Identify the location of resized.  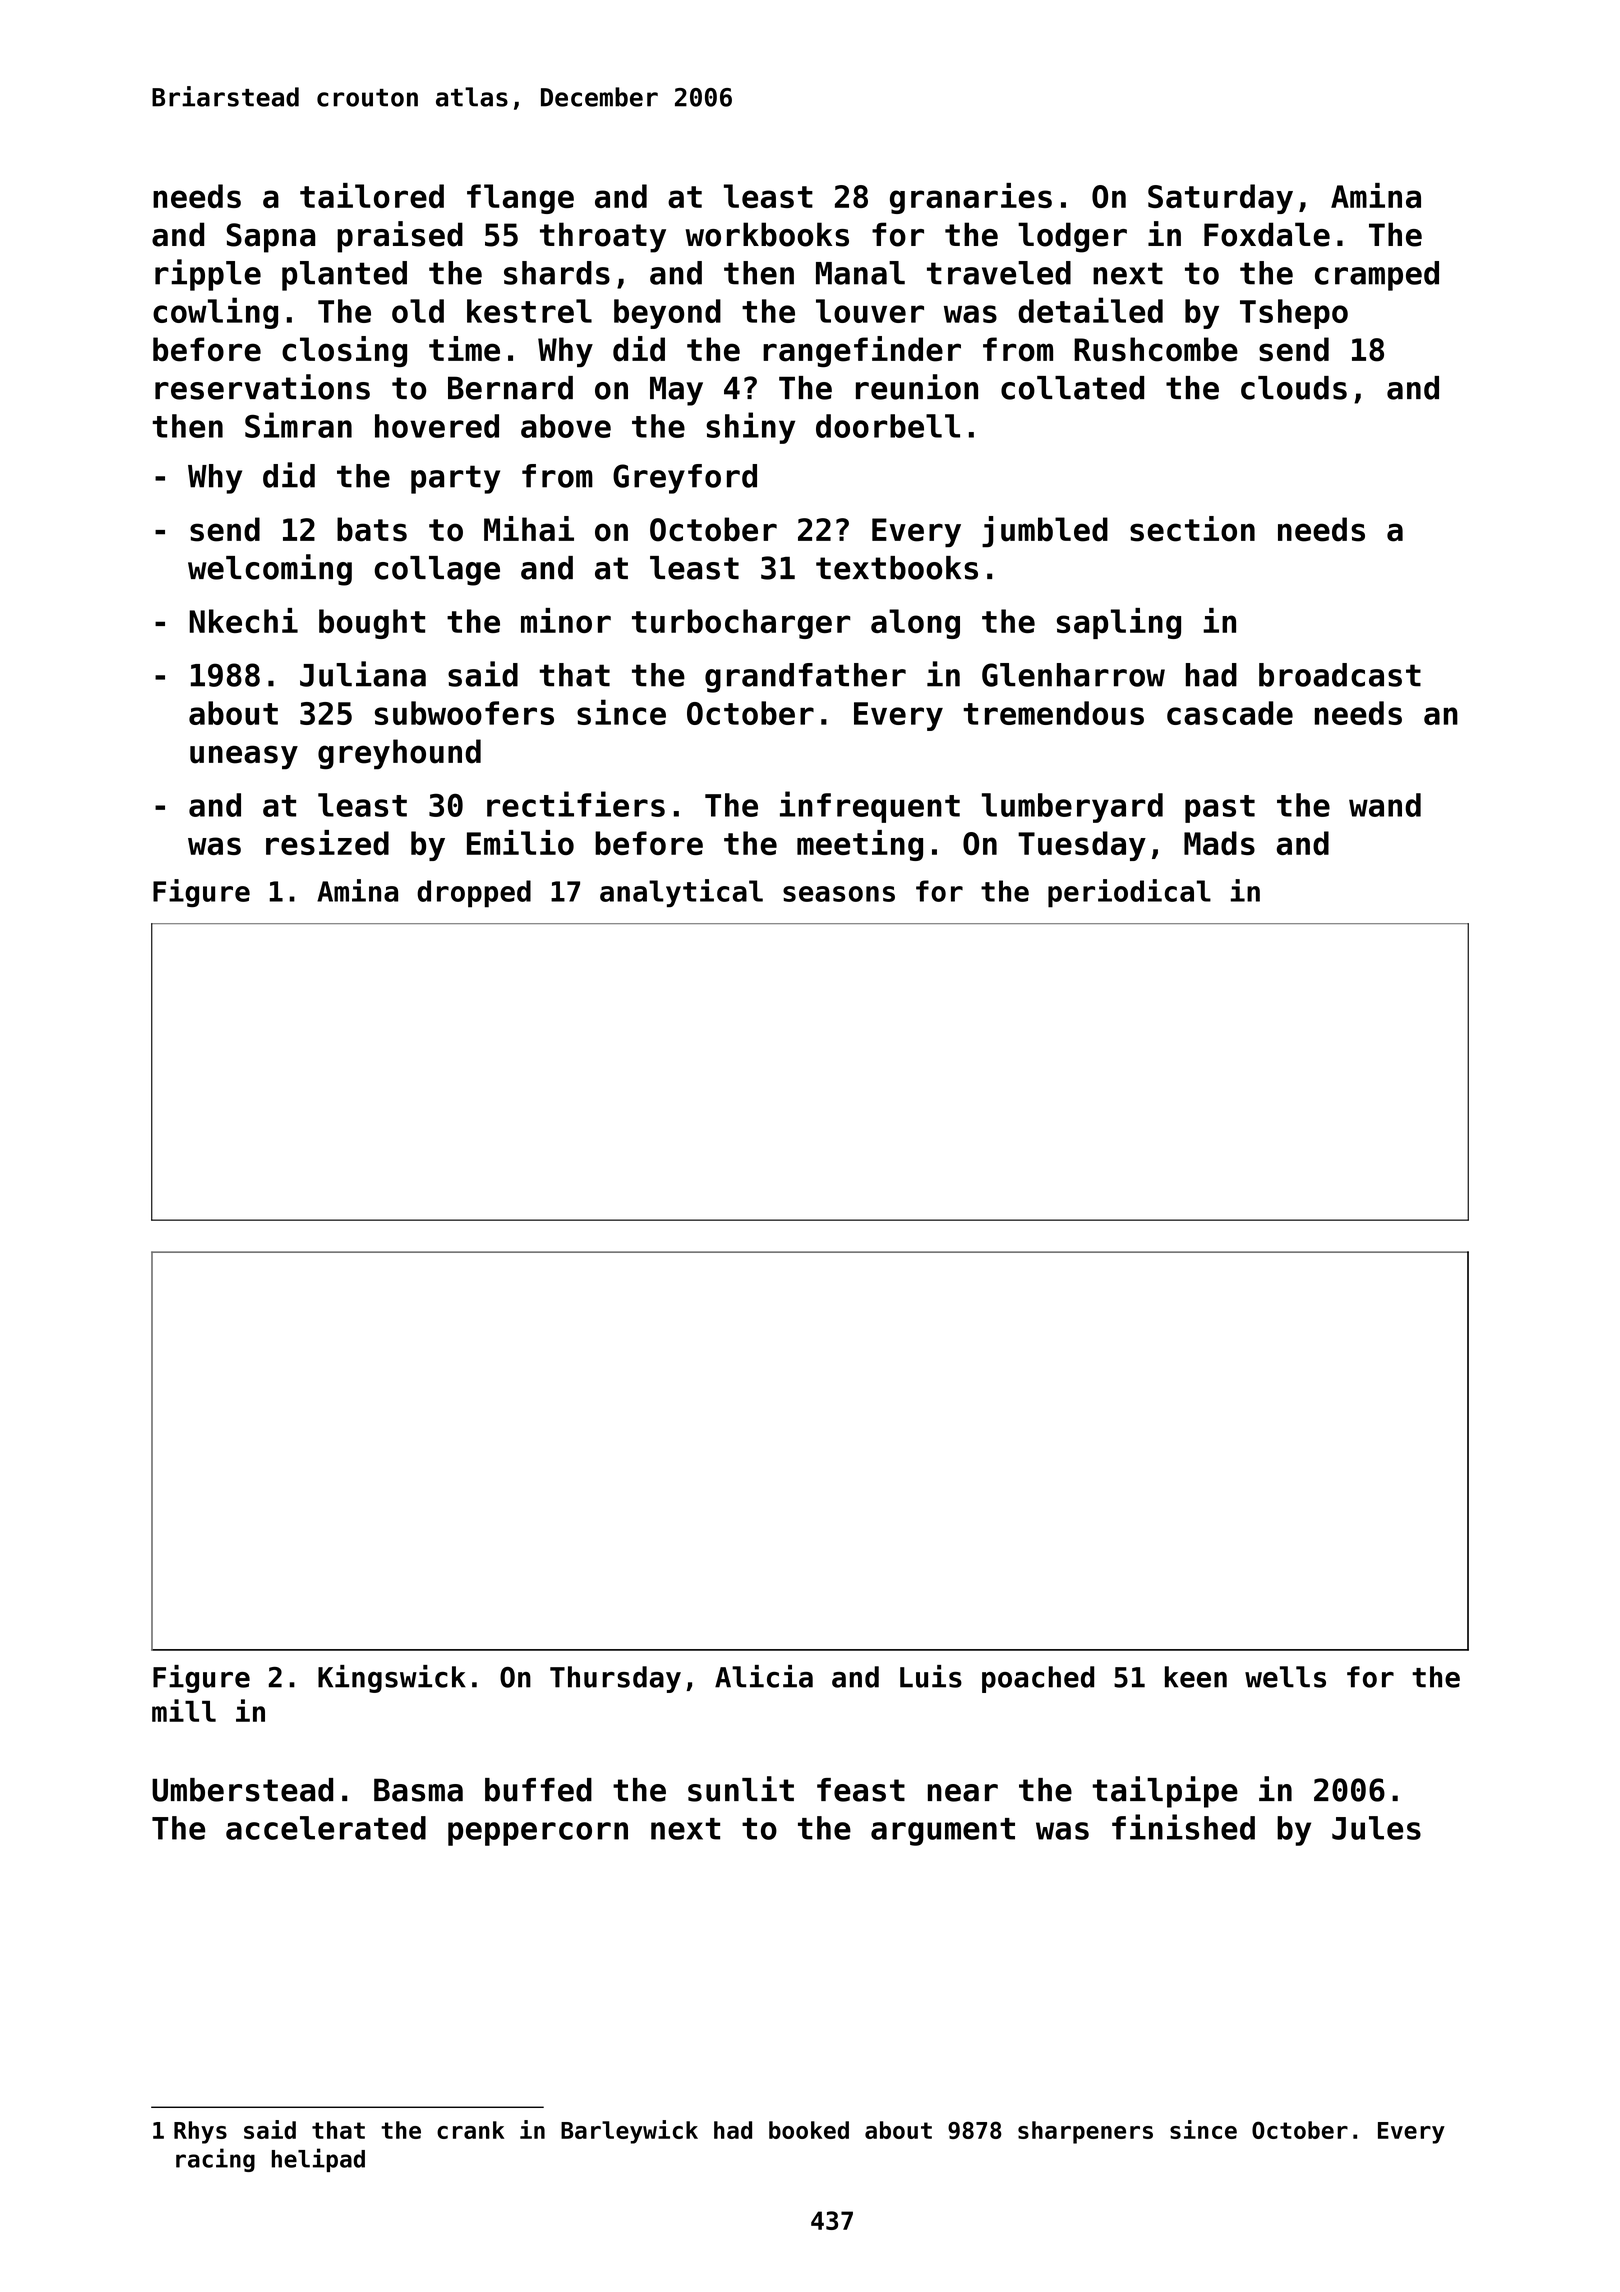
(327, 842).
